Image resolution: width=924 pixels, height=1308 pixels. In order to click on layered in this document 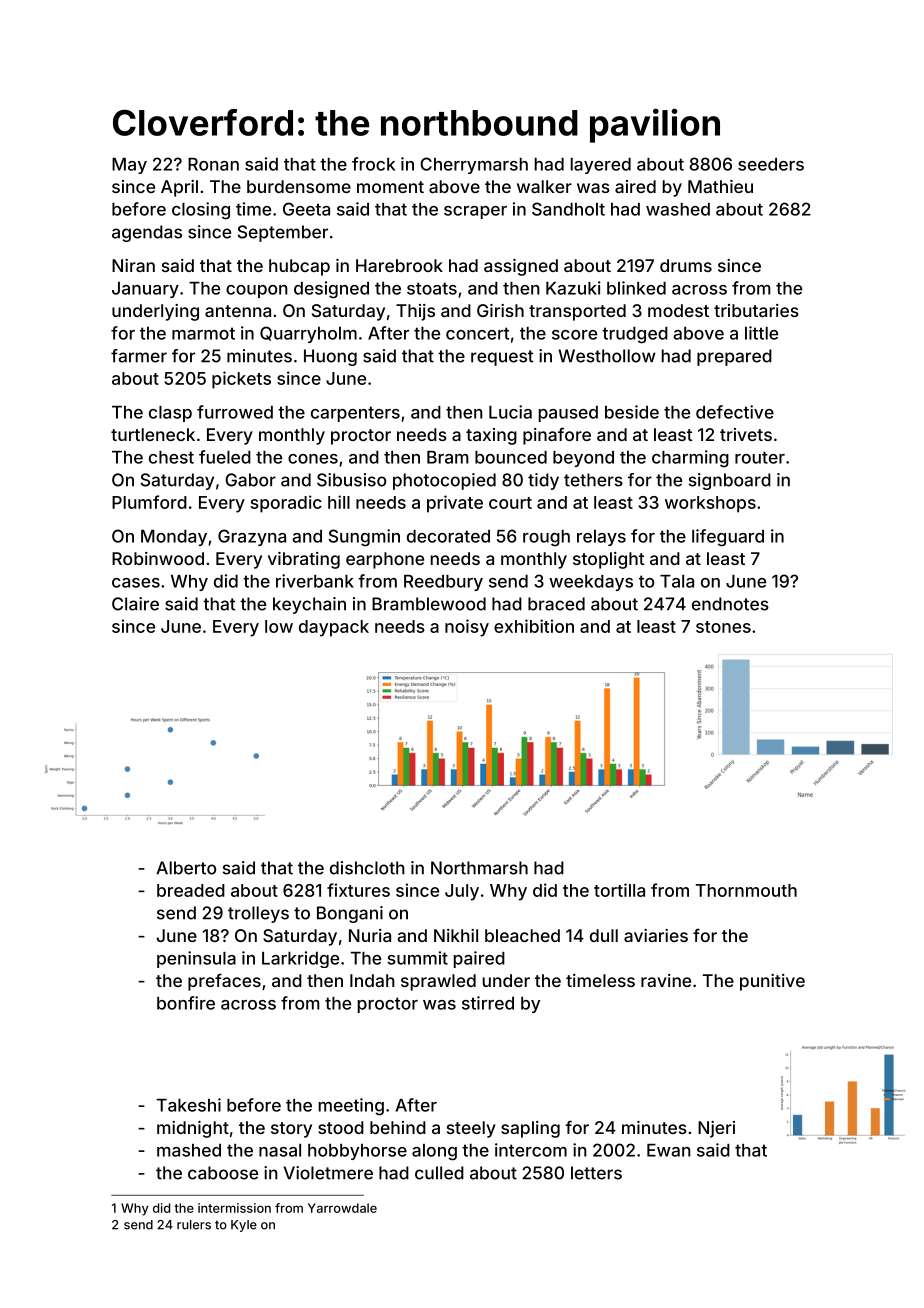, I will do `click(601, 166)`.
